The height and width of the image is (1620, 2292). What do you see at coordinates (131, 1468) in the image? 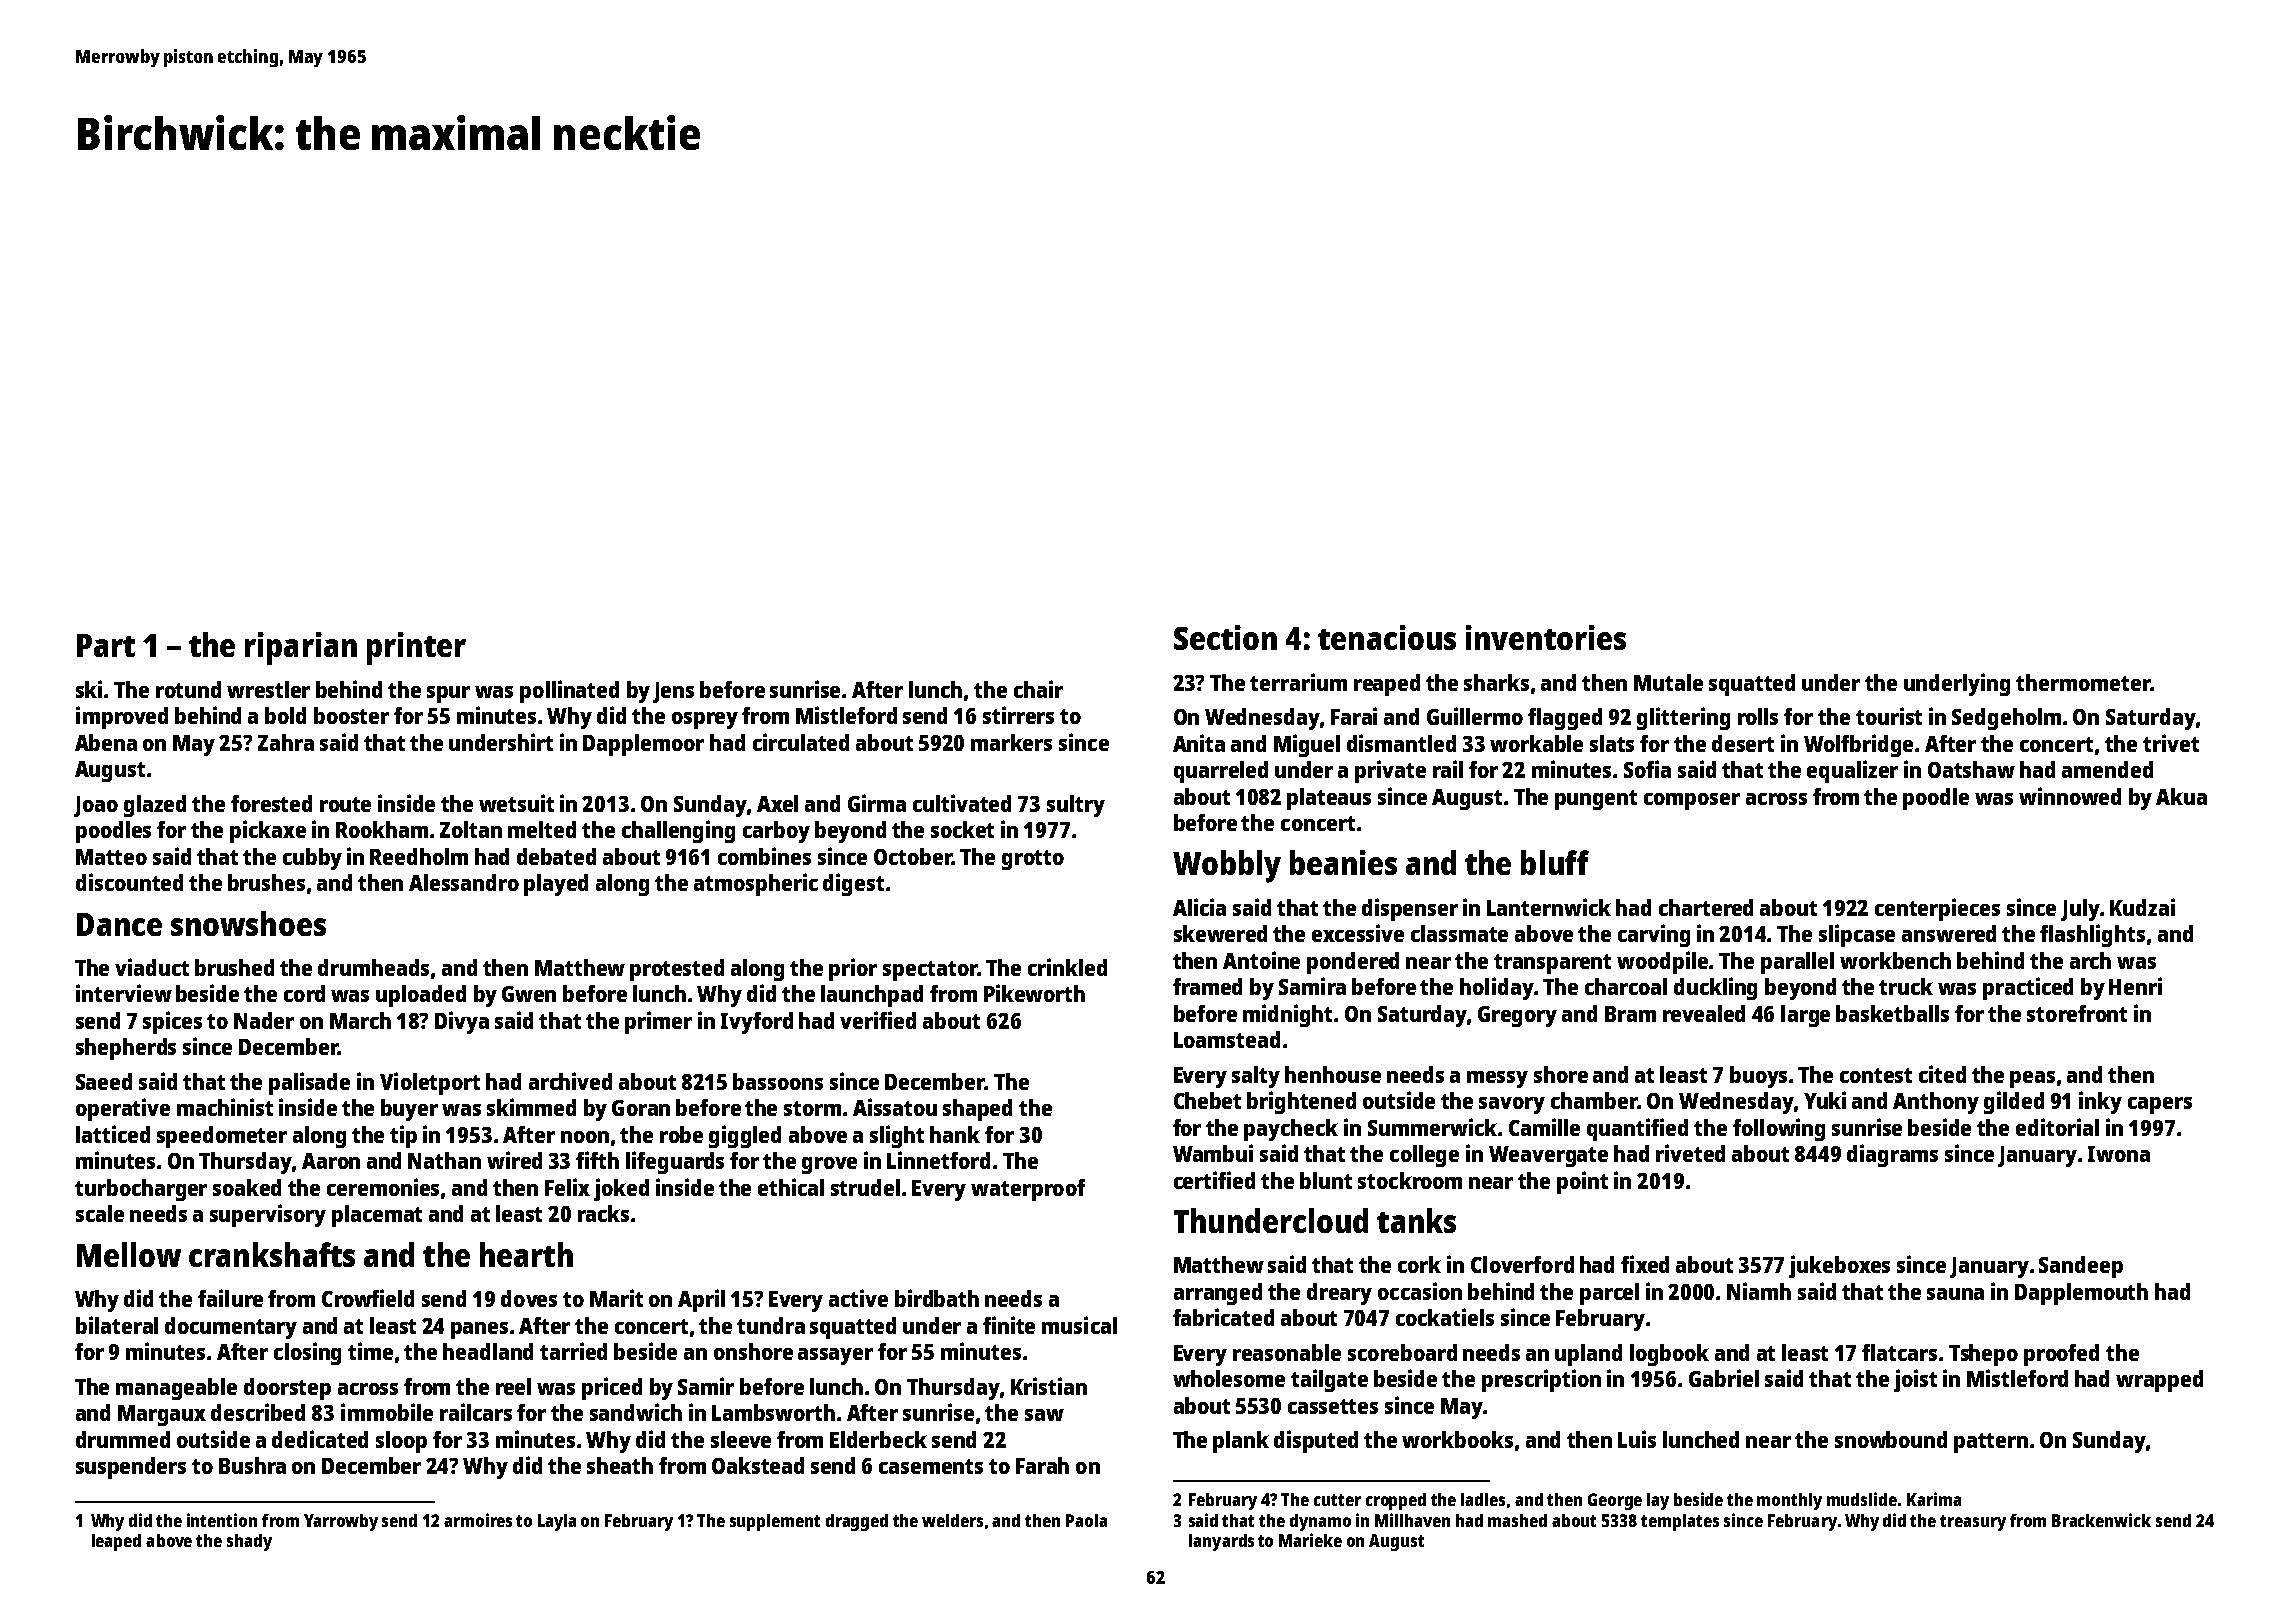
I see `suspenders` at bounding box center [131, 1468].
